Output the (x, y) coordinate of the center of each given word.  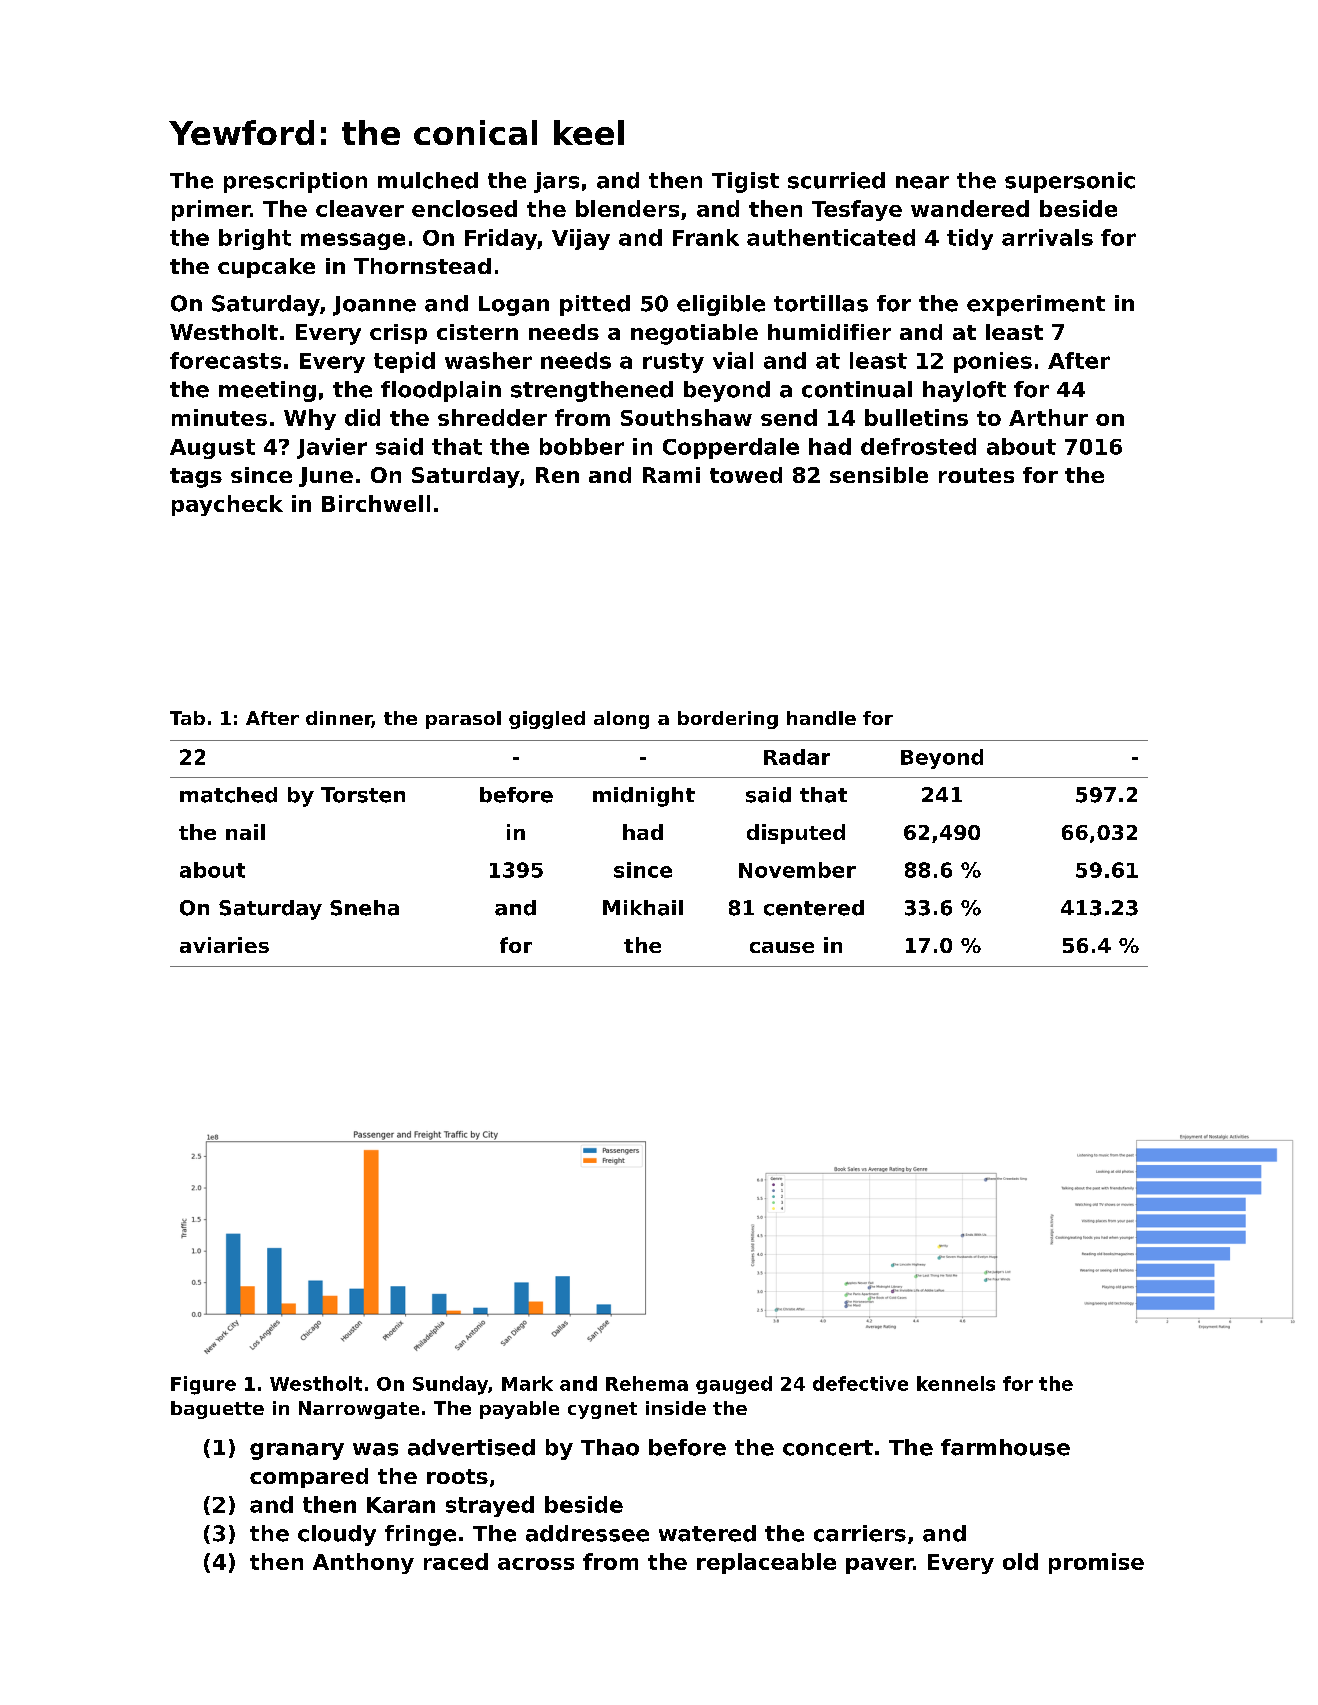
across (536, 1564)
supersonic (1070, 182)
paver (879, 1566)
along (621, 720)
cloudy (337, 1535)
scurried (836, 180)
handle (821, 718)
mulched (428, 180)
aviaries (224, 945)
